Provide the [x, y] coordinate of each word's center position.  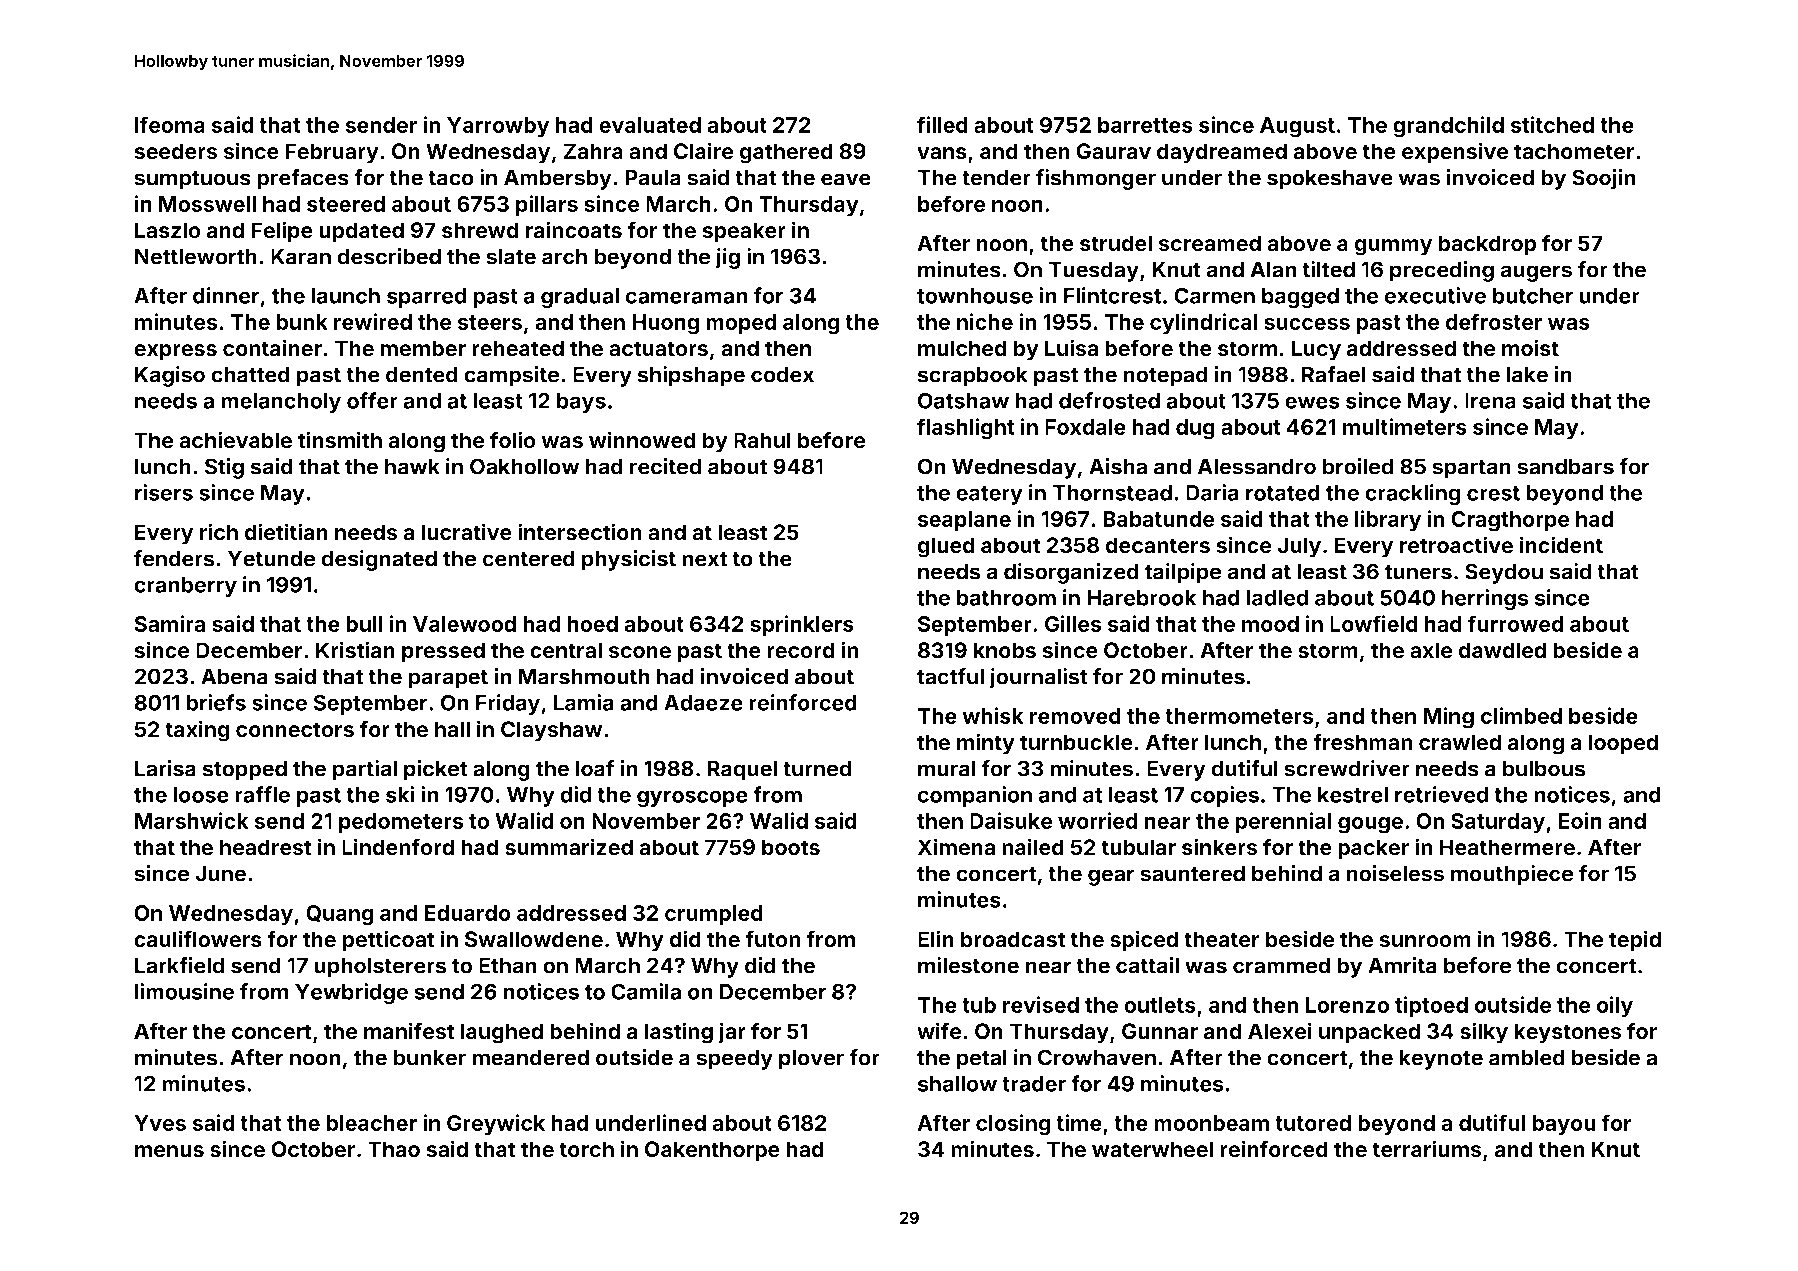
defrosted [1109, 400]
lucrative [466, 532]
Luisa [1071, 348]
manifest [409, 1031]
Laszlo [168, 230]
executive [1435, 295]
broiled [1358, 466]
